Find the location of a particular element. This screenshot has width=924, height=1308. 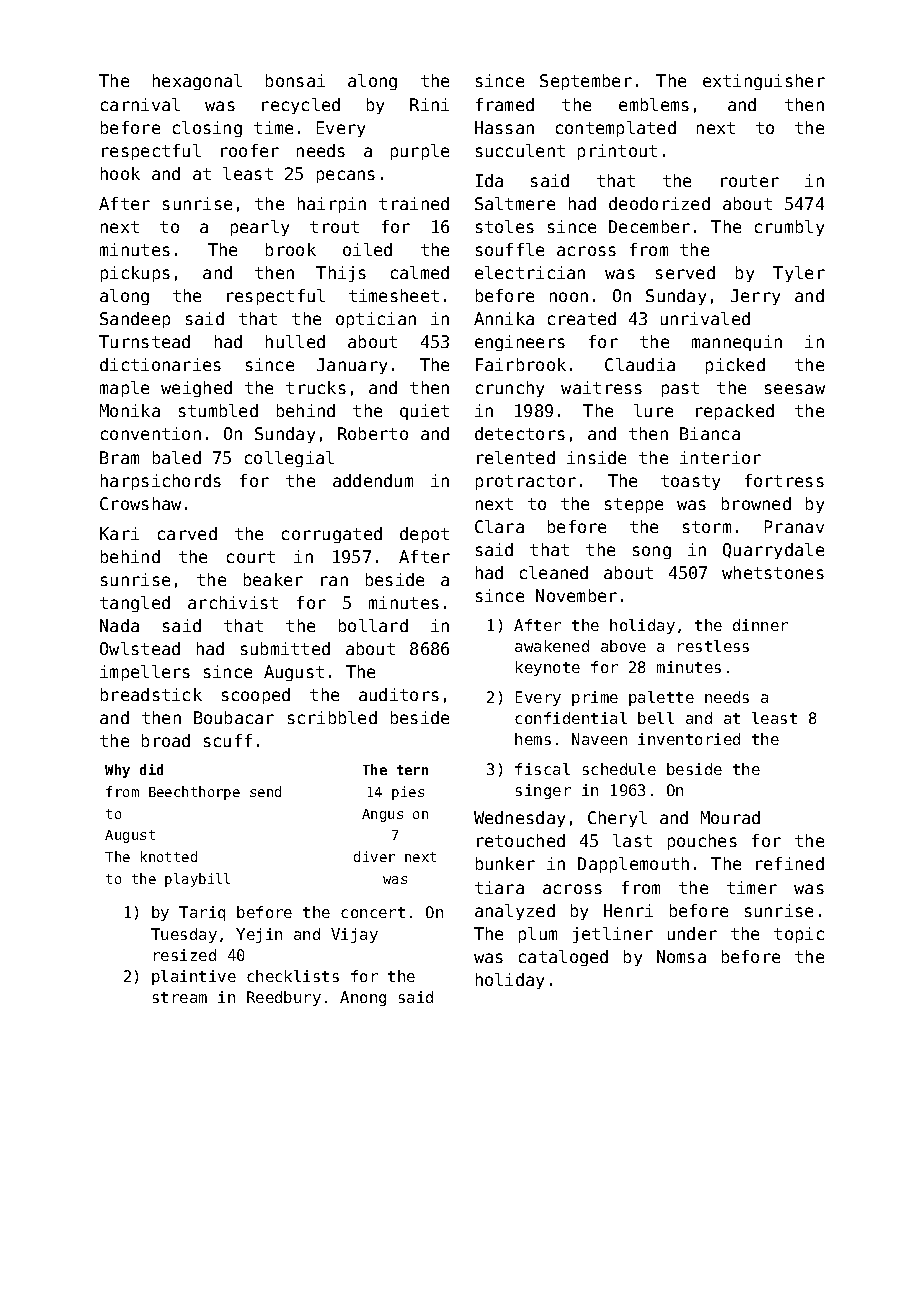

Nomsa is located at coordinates (681, 956).
